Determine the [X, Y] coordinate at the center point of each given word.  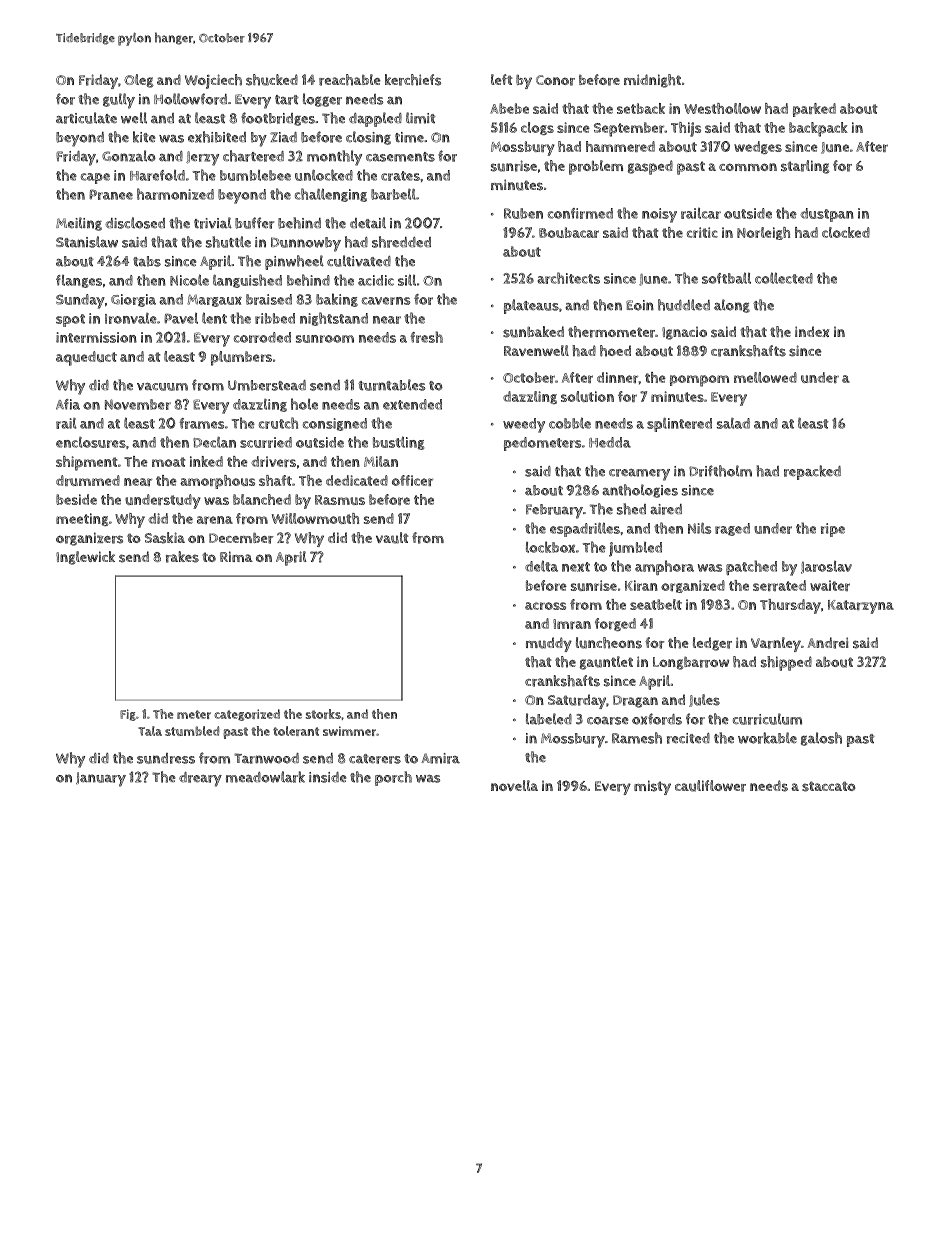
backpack [818, 129]
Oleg [139, 81]
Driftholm [720, 471]
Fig [128, 715]
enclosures [91, 442]
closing [368, 138]
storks [323, 714]
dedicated [357, 480]
